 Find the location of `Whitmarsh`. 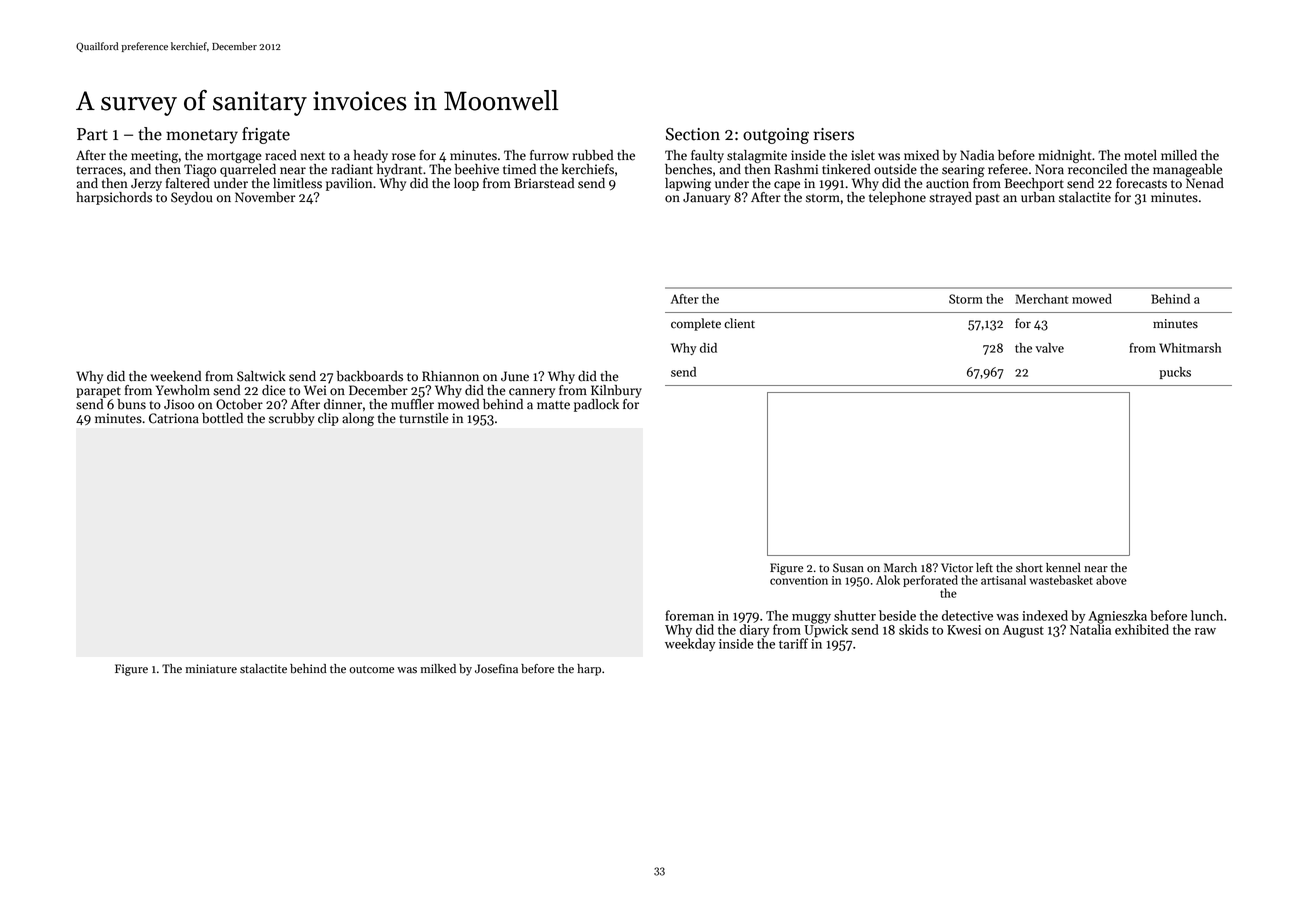

Whitmarsh is located at coordinates (1190, 348).
